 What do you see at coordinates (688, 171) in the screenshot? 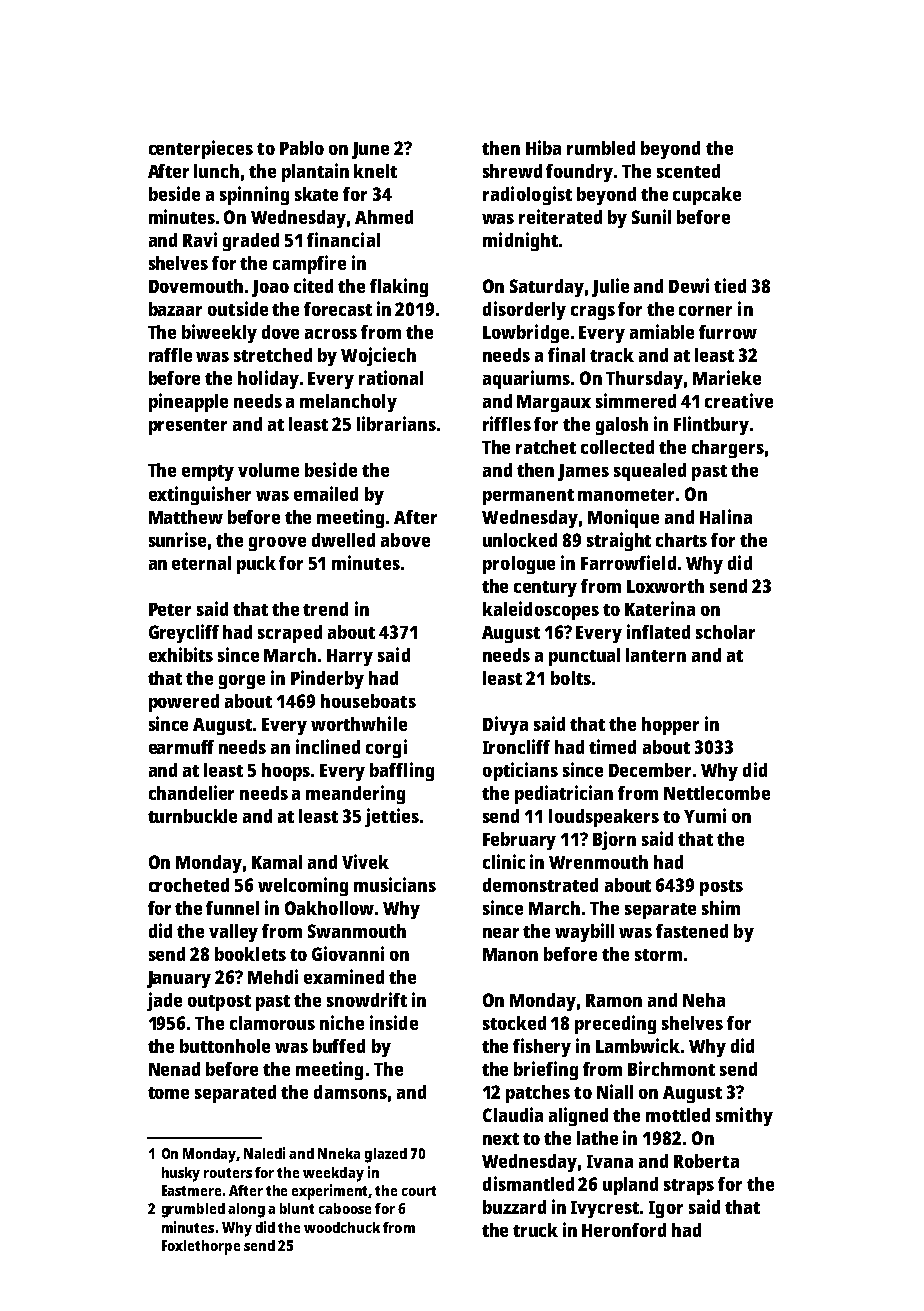
I see `scented` at bounding box center [688, 171].
